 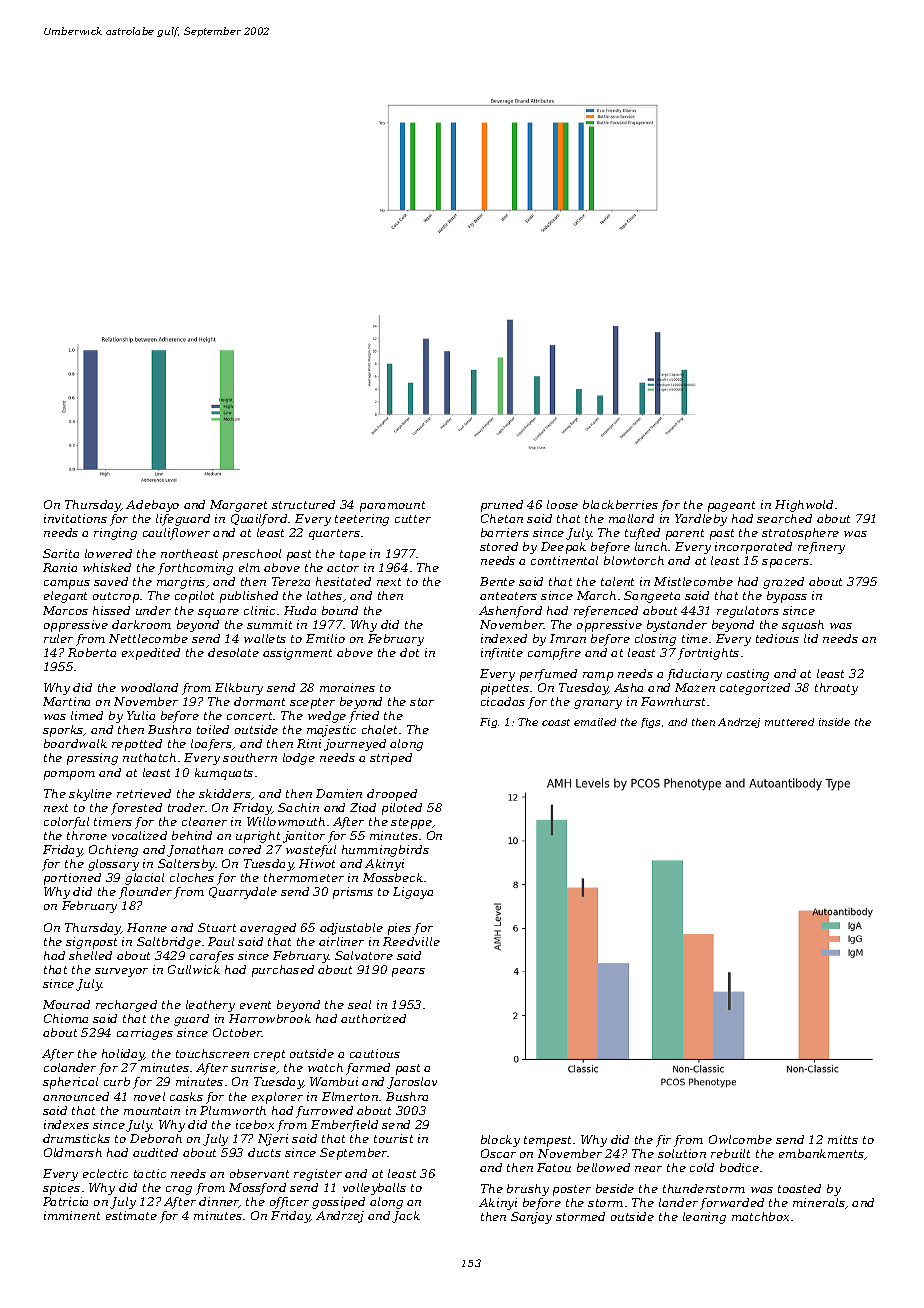 I want to click on invitations, so click(x=75, y=518).
